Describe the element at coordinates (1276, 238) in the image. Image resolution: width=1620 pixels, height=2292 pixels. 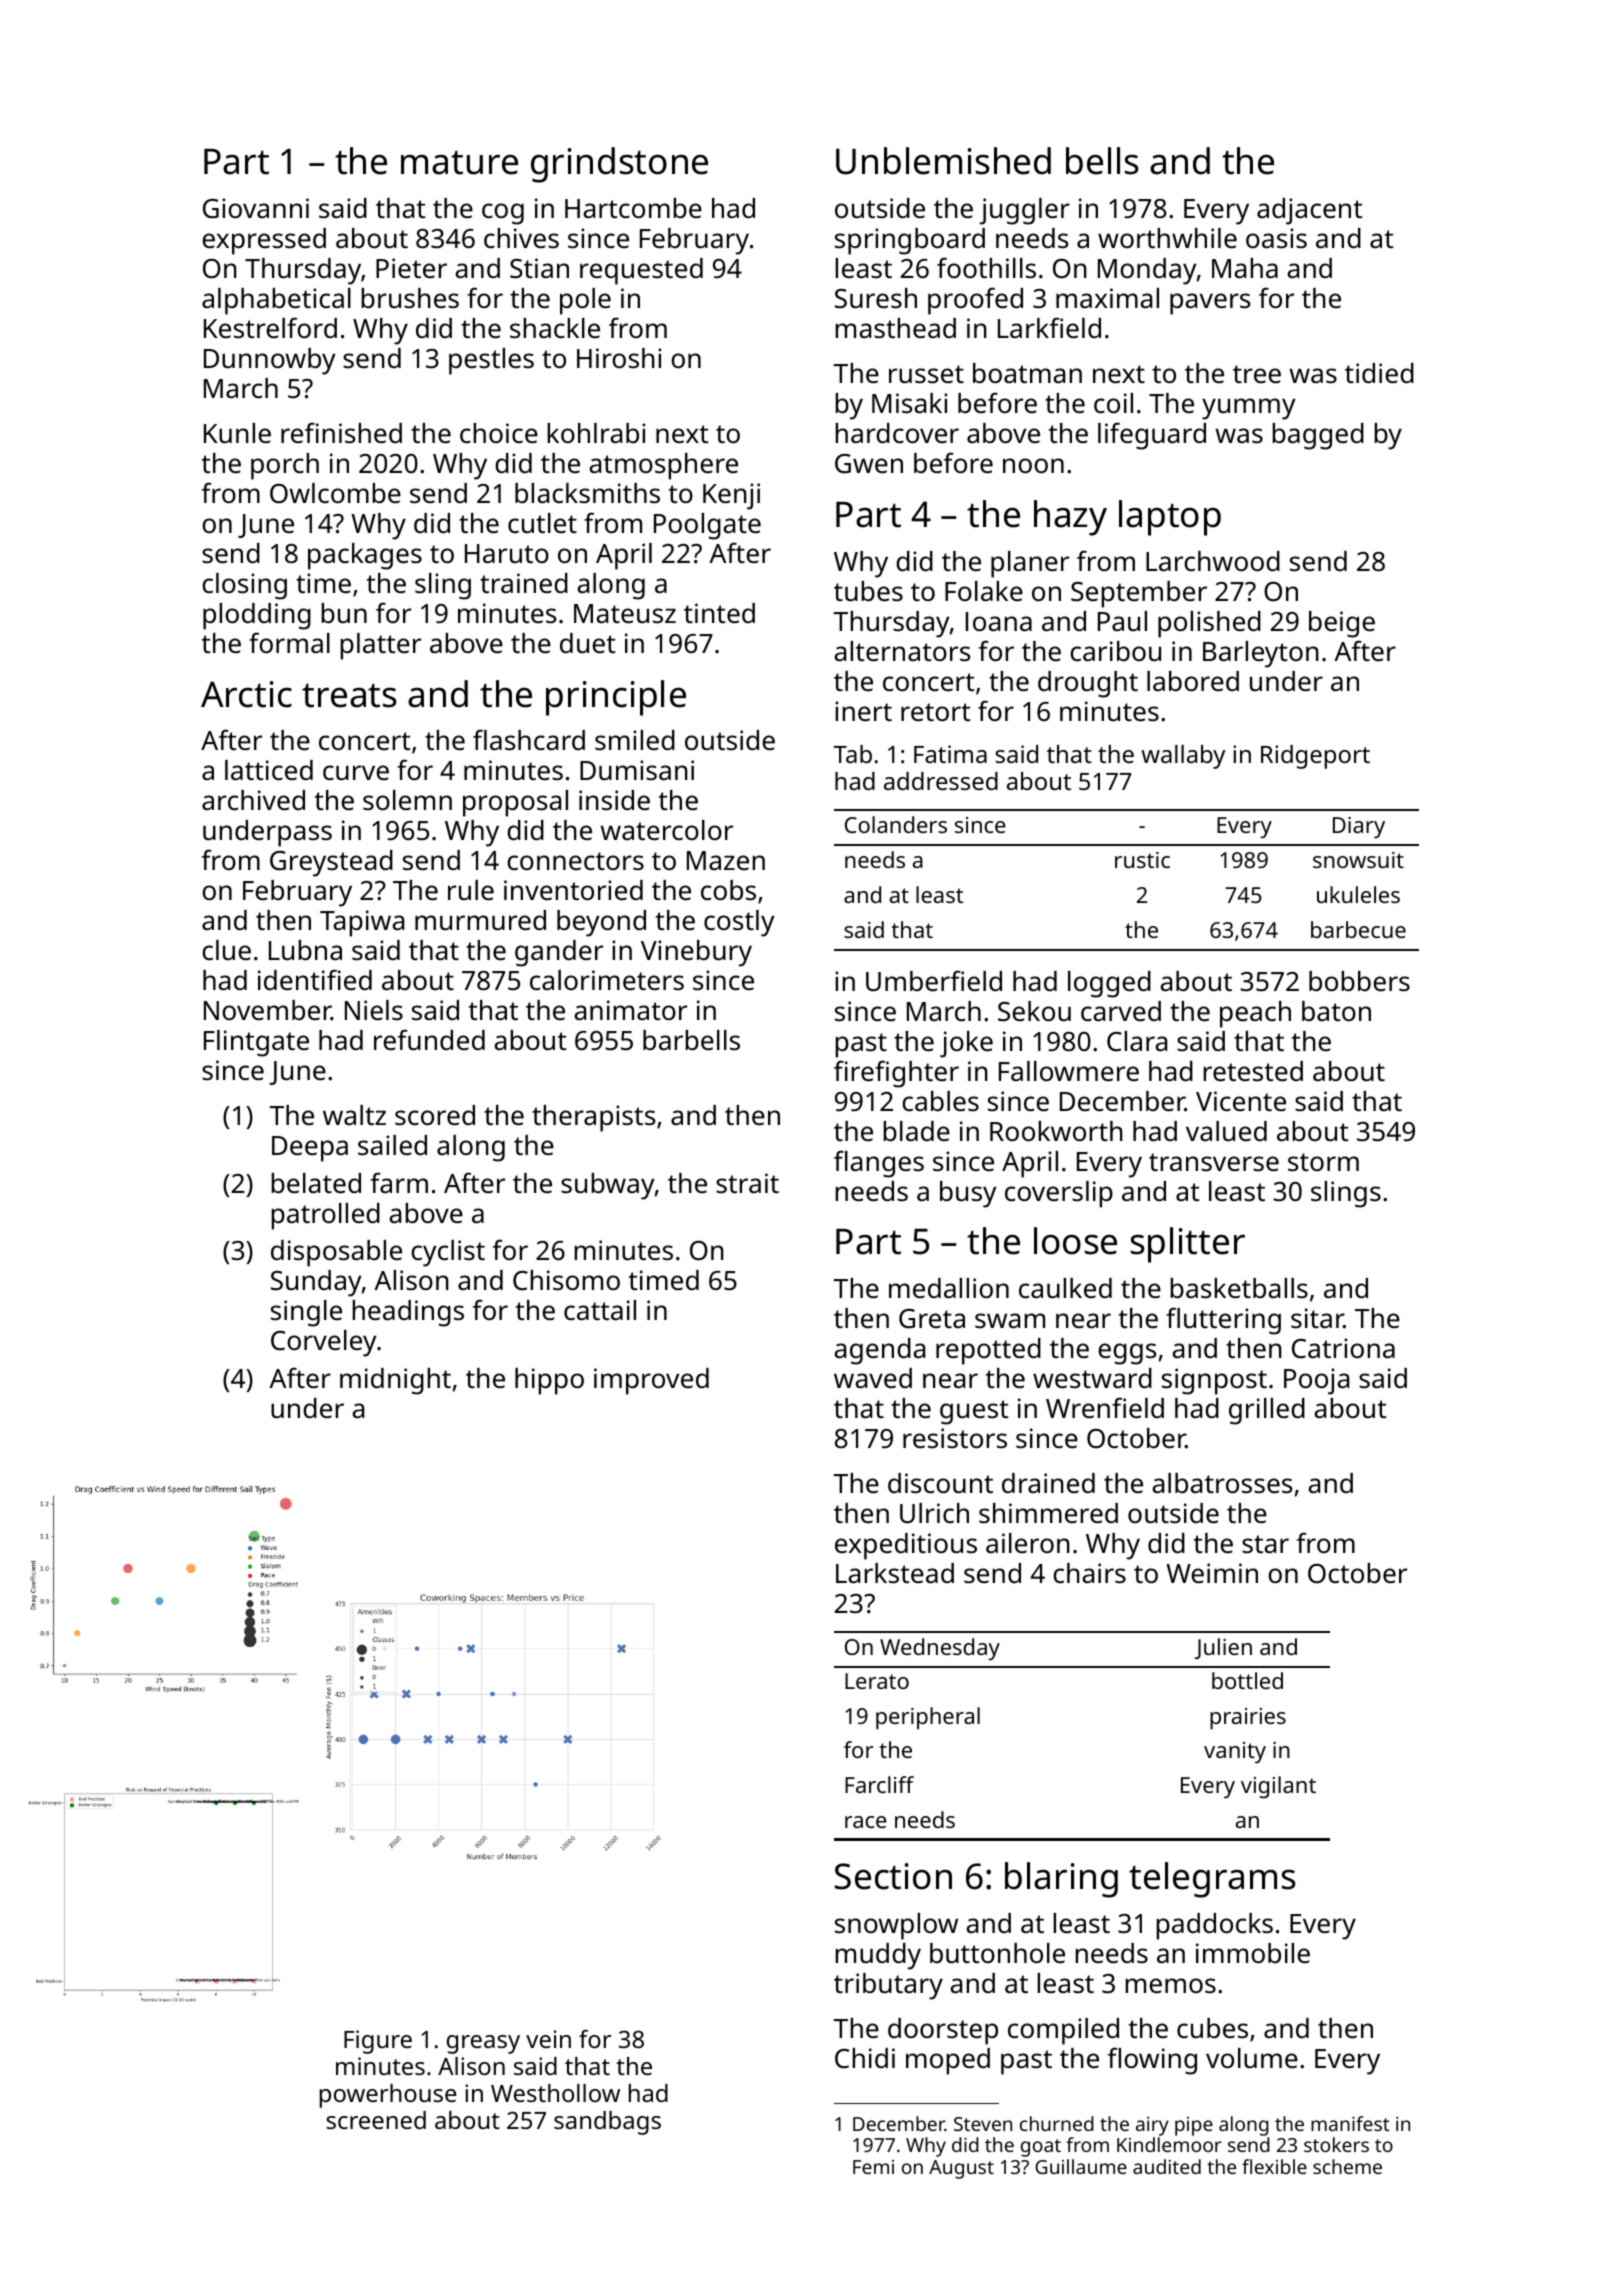
I see `oasis` at that location.
